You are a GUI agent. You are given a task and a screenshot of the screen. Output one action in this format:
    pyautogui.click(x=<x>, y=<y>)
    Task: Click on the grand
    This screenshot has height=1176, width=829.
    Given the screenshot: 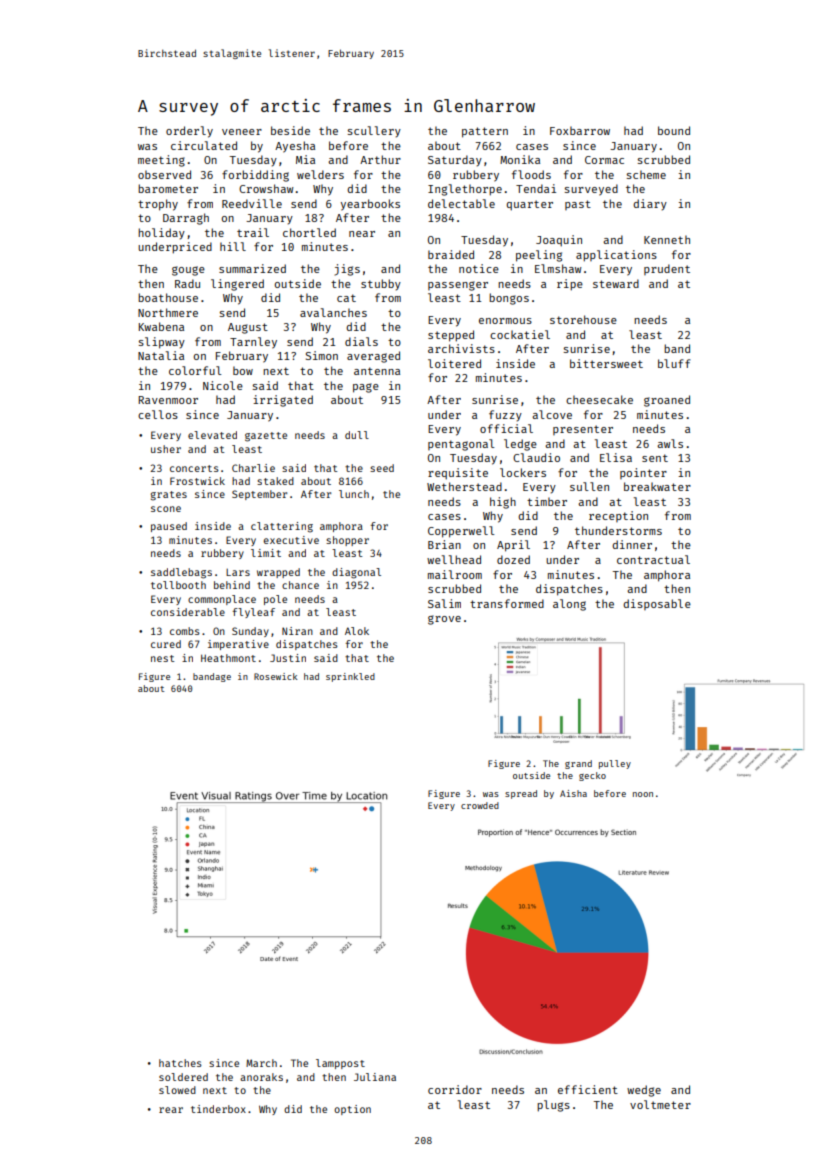 What is the action you would take?
    pyautogui.click(x=578, y=764)
